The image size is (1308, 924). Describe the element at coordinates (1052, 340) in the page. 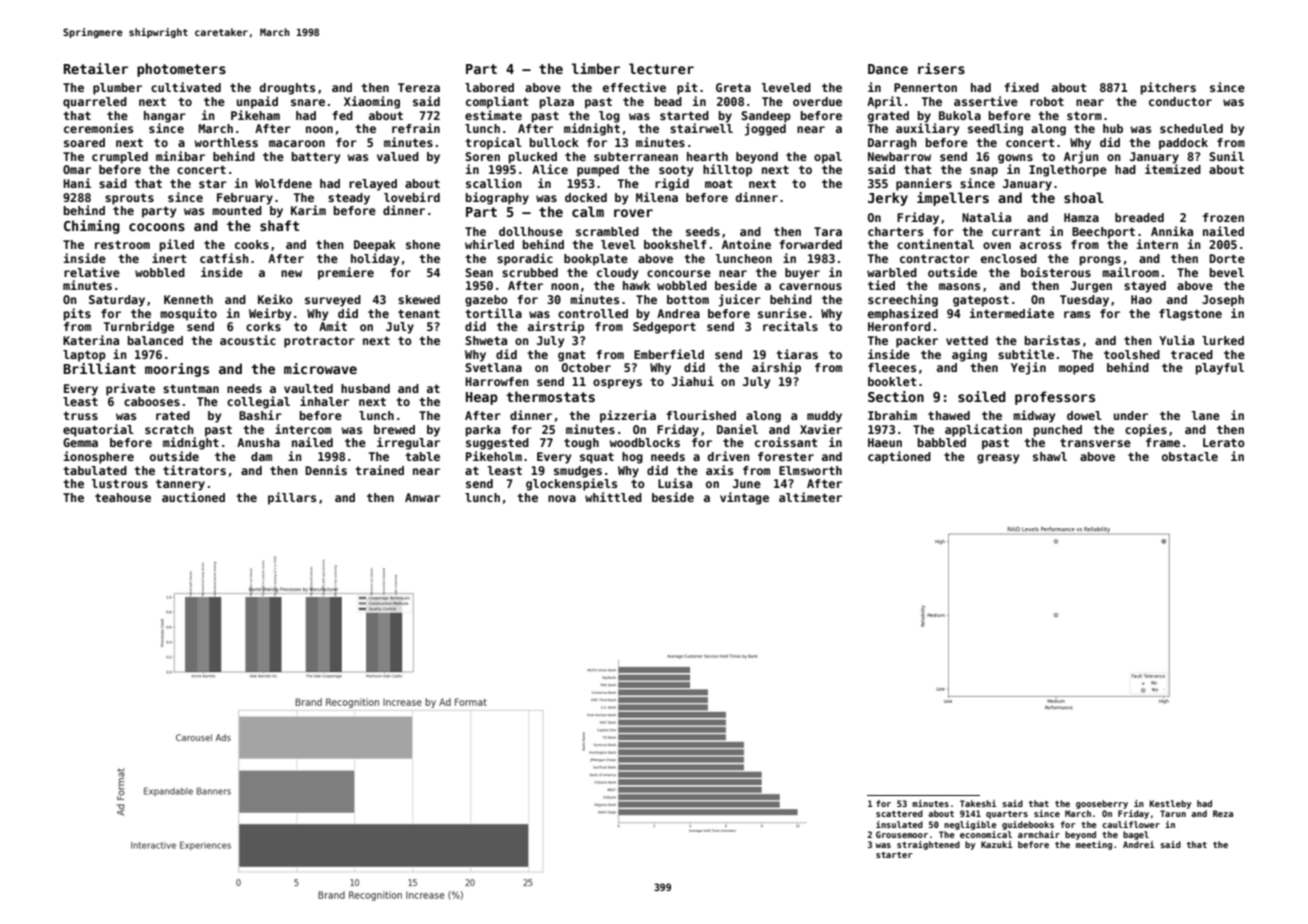

I see `baristas` at that location.
